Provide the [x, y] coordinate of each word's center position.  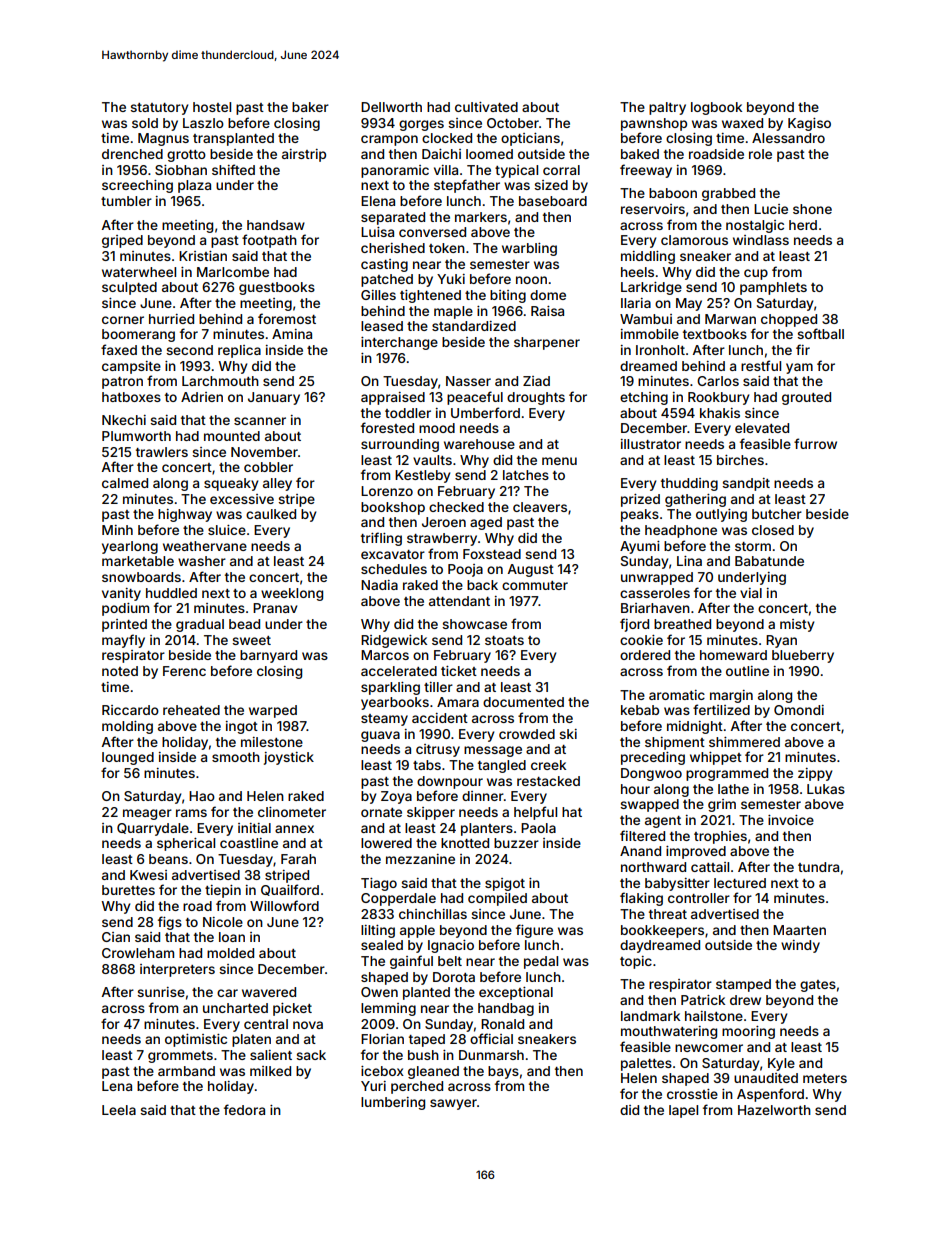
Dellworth [391, 107]
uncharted [235, 1008]
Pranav [275, 608]
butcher [777, 514]
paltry [667, 108]
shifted [233, 169]
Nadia [379, 585]
